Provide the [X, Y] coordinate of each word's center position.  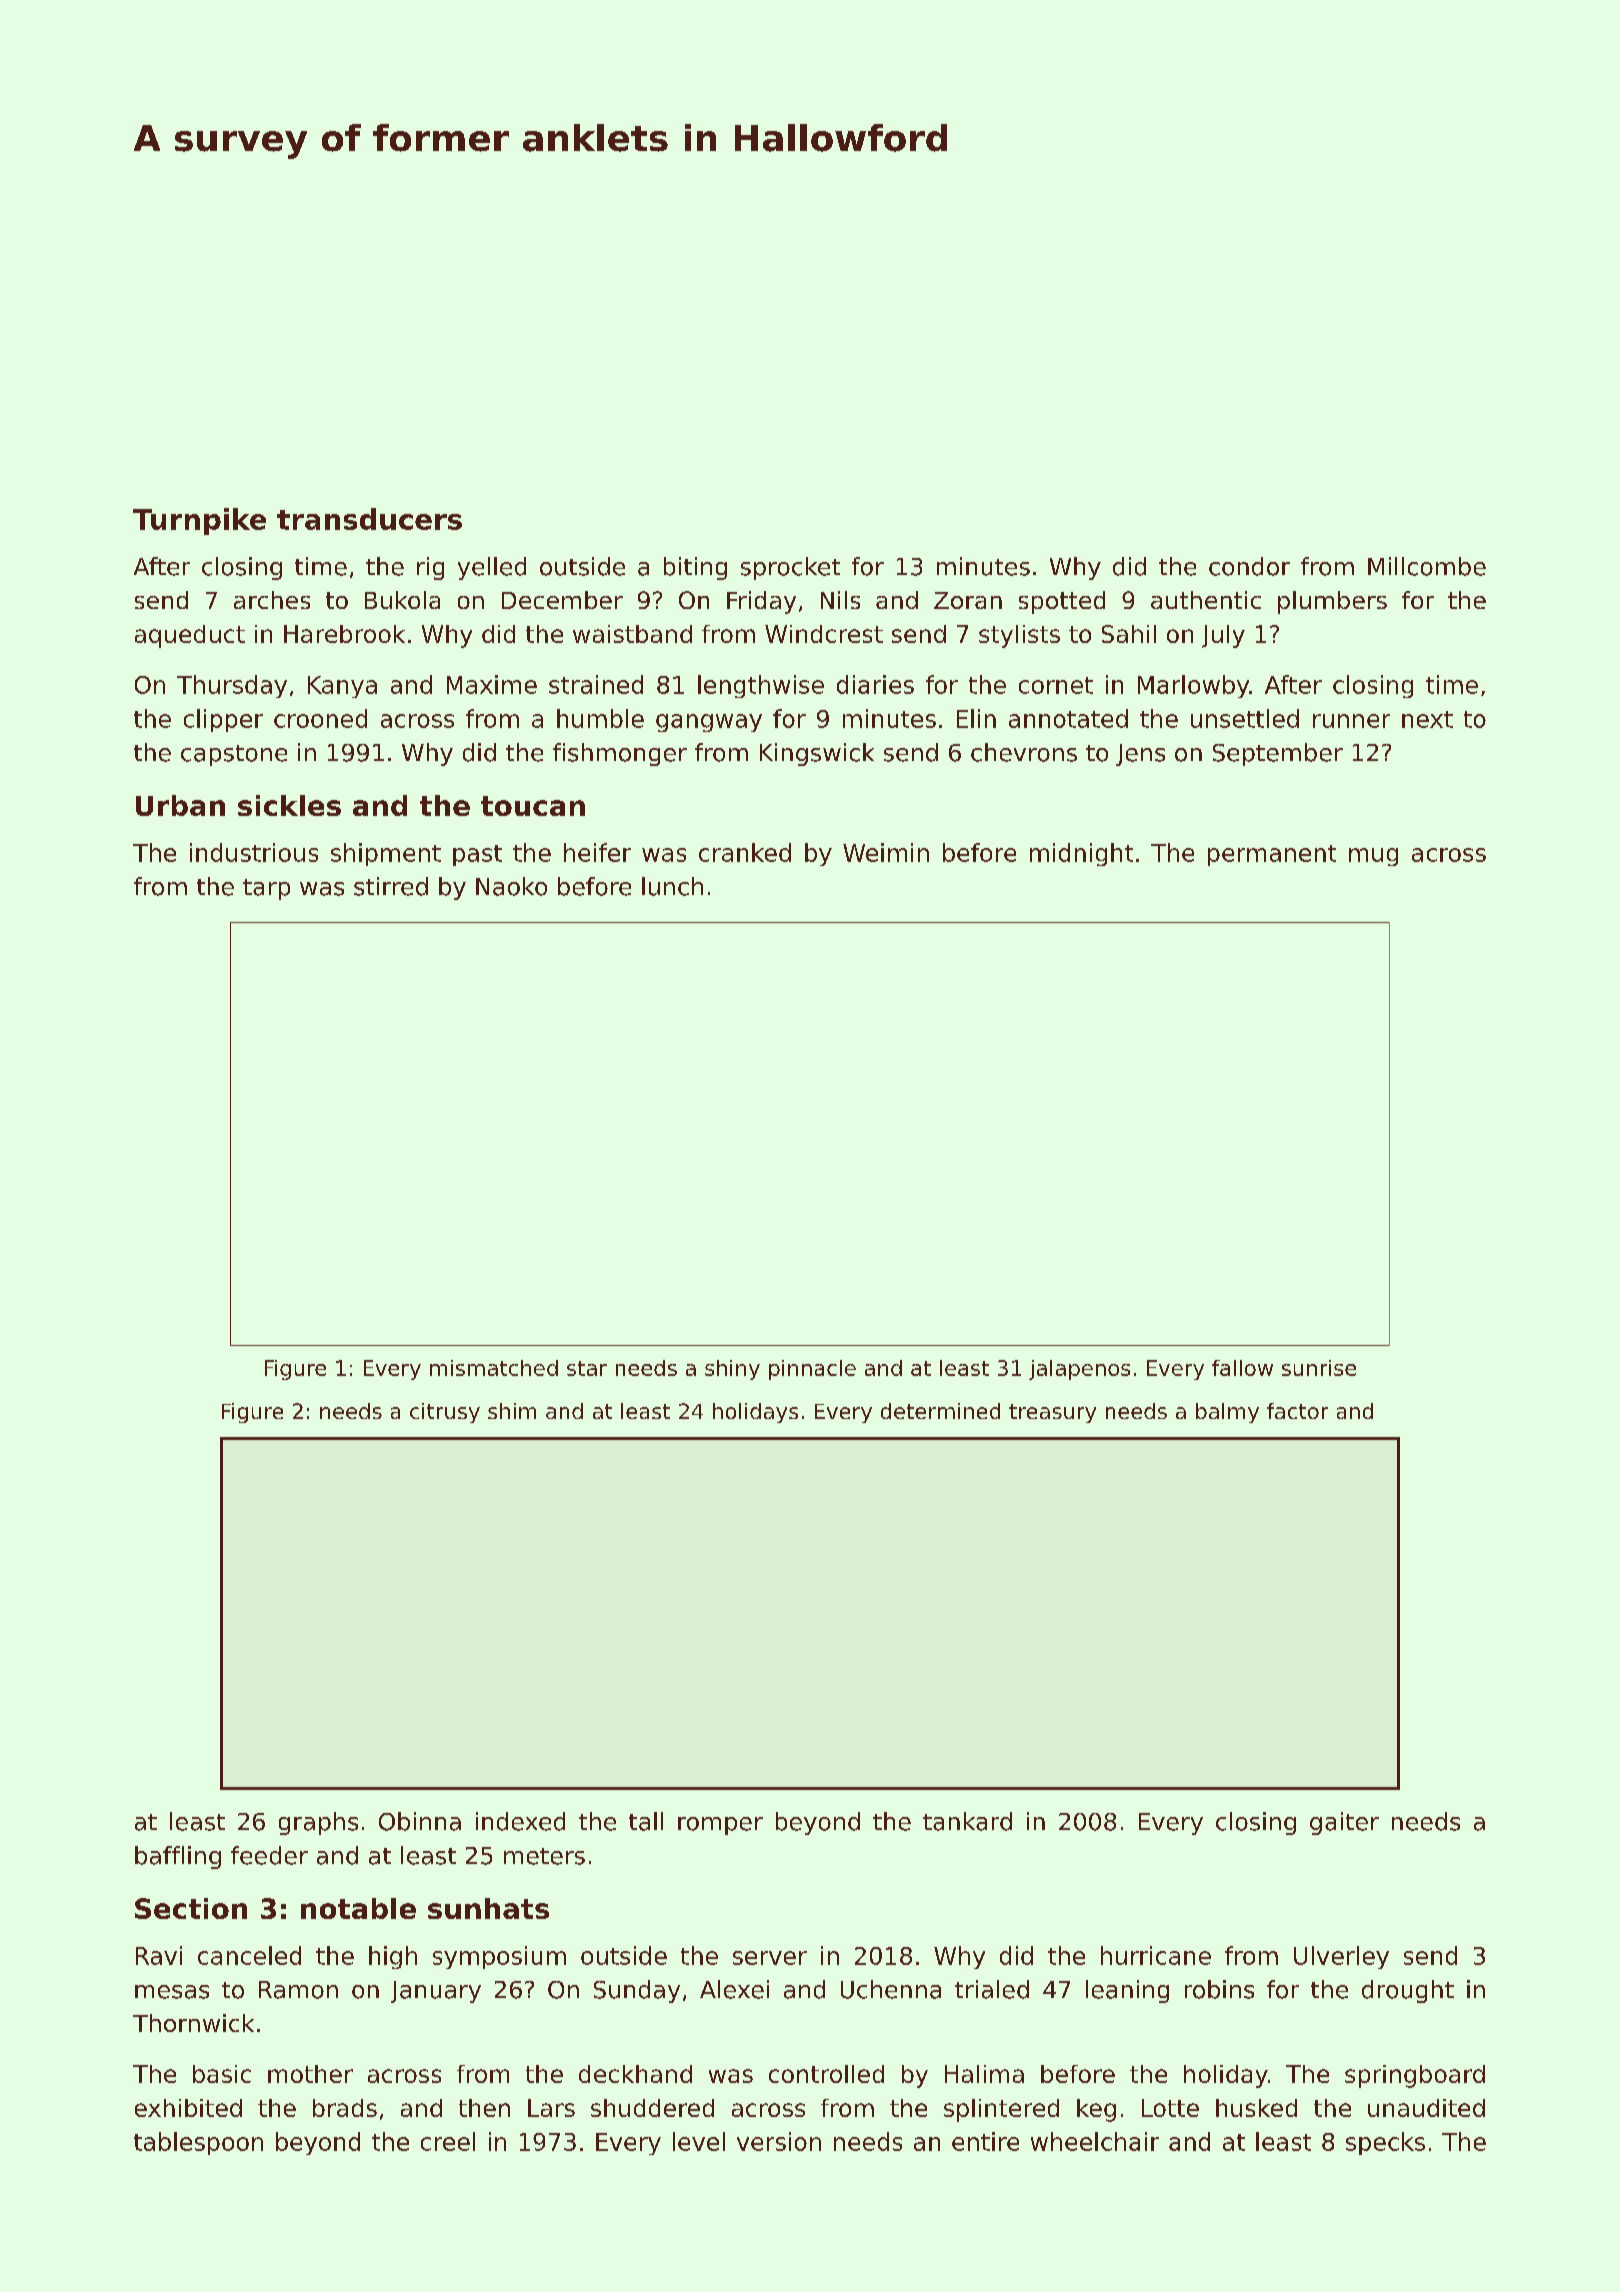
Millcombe [1427, 566]
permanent [1272, 855]
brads [345, 2108]
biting [695, 568]
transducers [369, 519]
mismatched [494, 1368]
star [587, 1368]
